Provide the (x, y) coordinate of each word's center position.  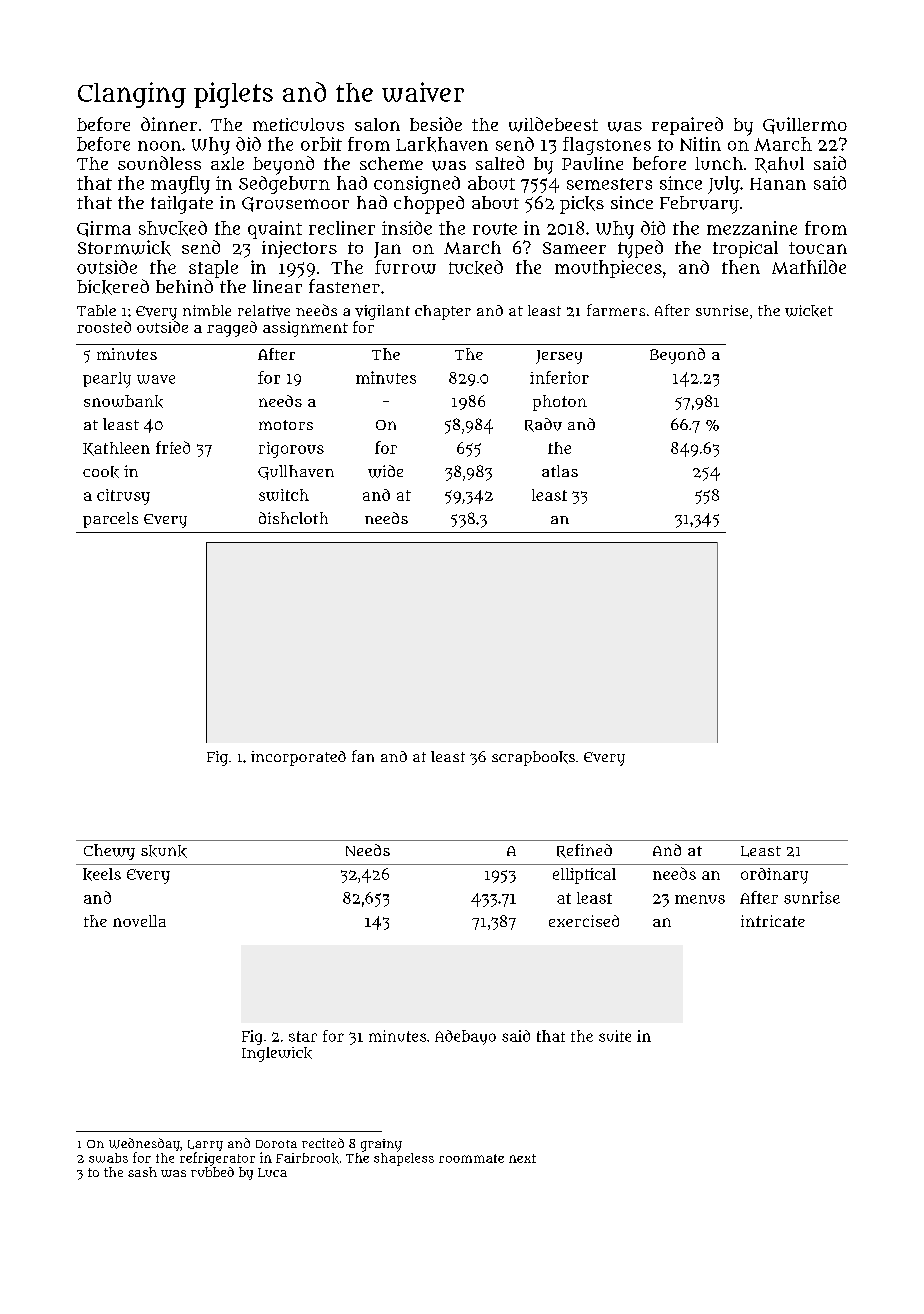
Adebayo (465, 1037)
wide (385, 471)
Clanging (132, 95)
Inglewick (277, 1054)
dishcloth (293, 518)
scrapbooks (533, 758)
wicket (809, 311)
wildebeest (553, 124)
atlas (560, 471)
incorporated (298, 758)
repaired (687, 126)
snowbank (123, 401)
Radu (543, 425)
